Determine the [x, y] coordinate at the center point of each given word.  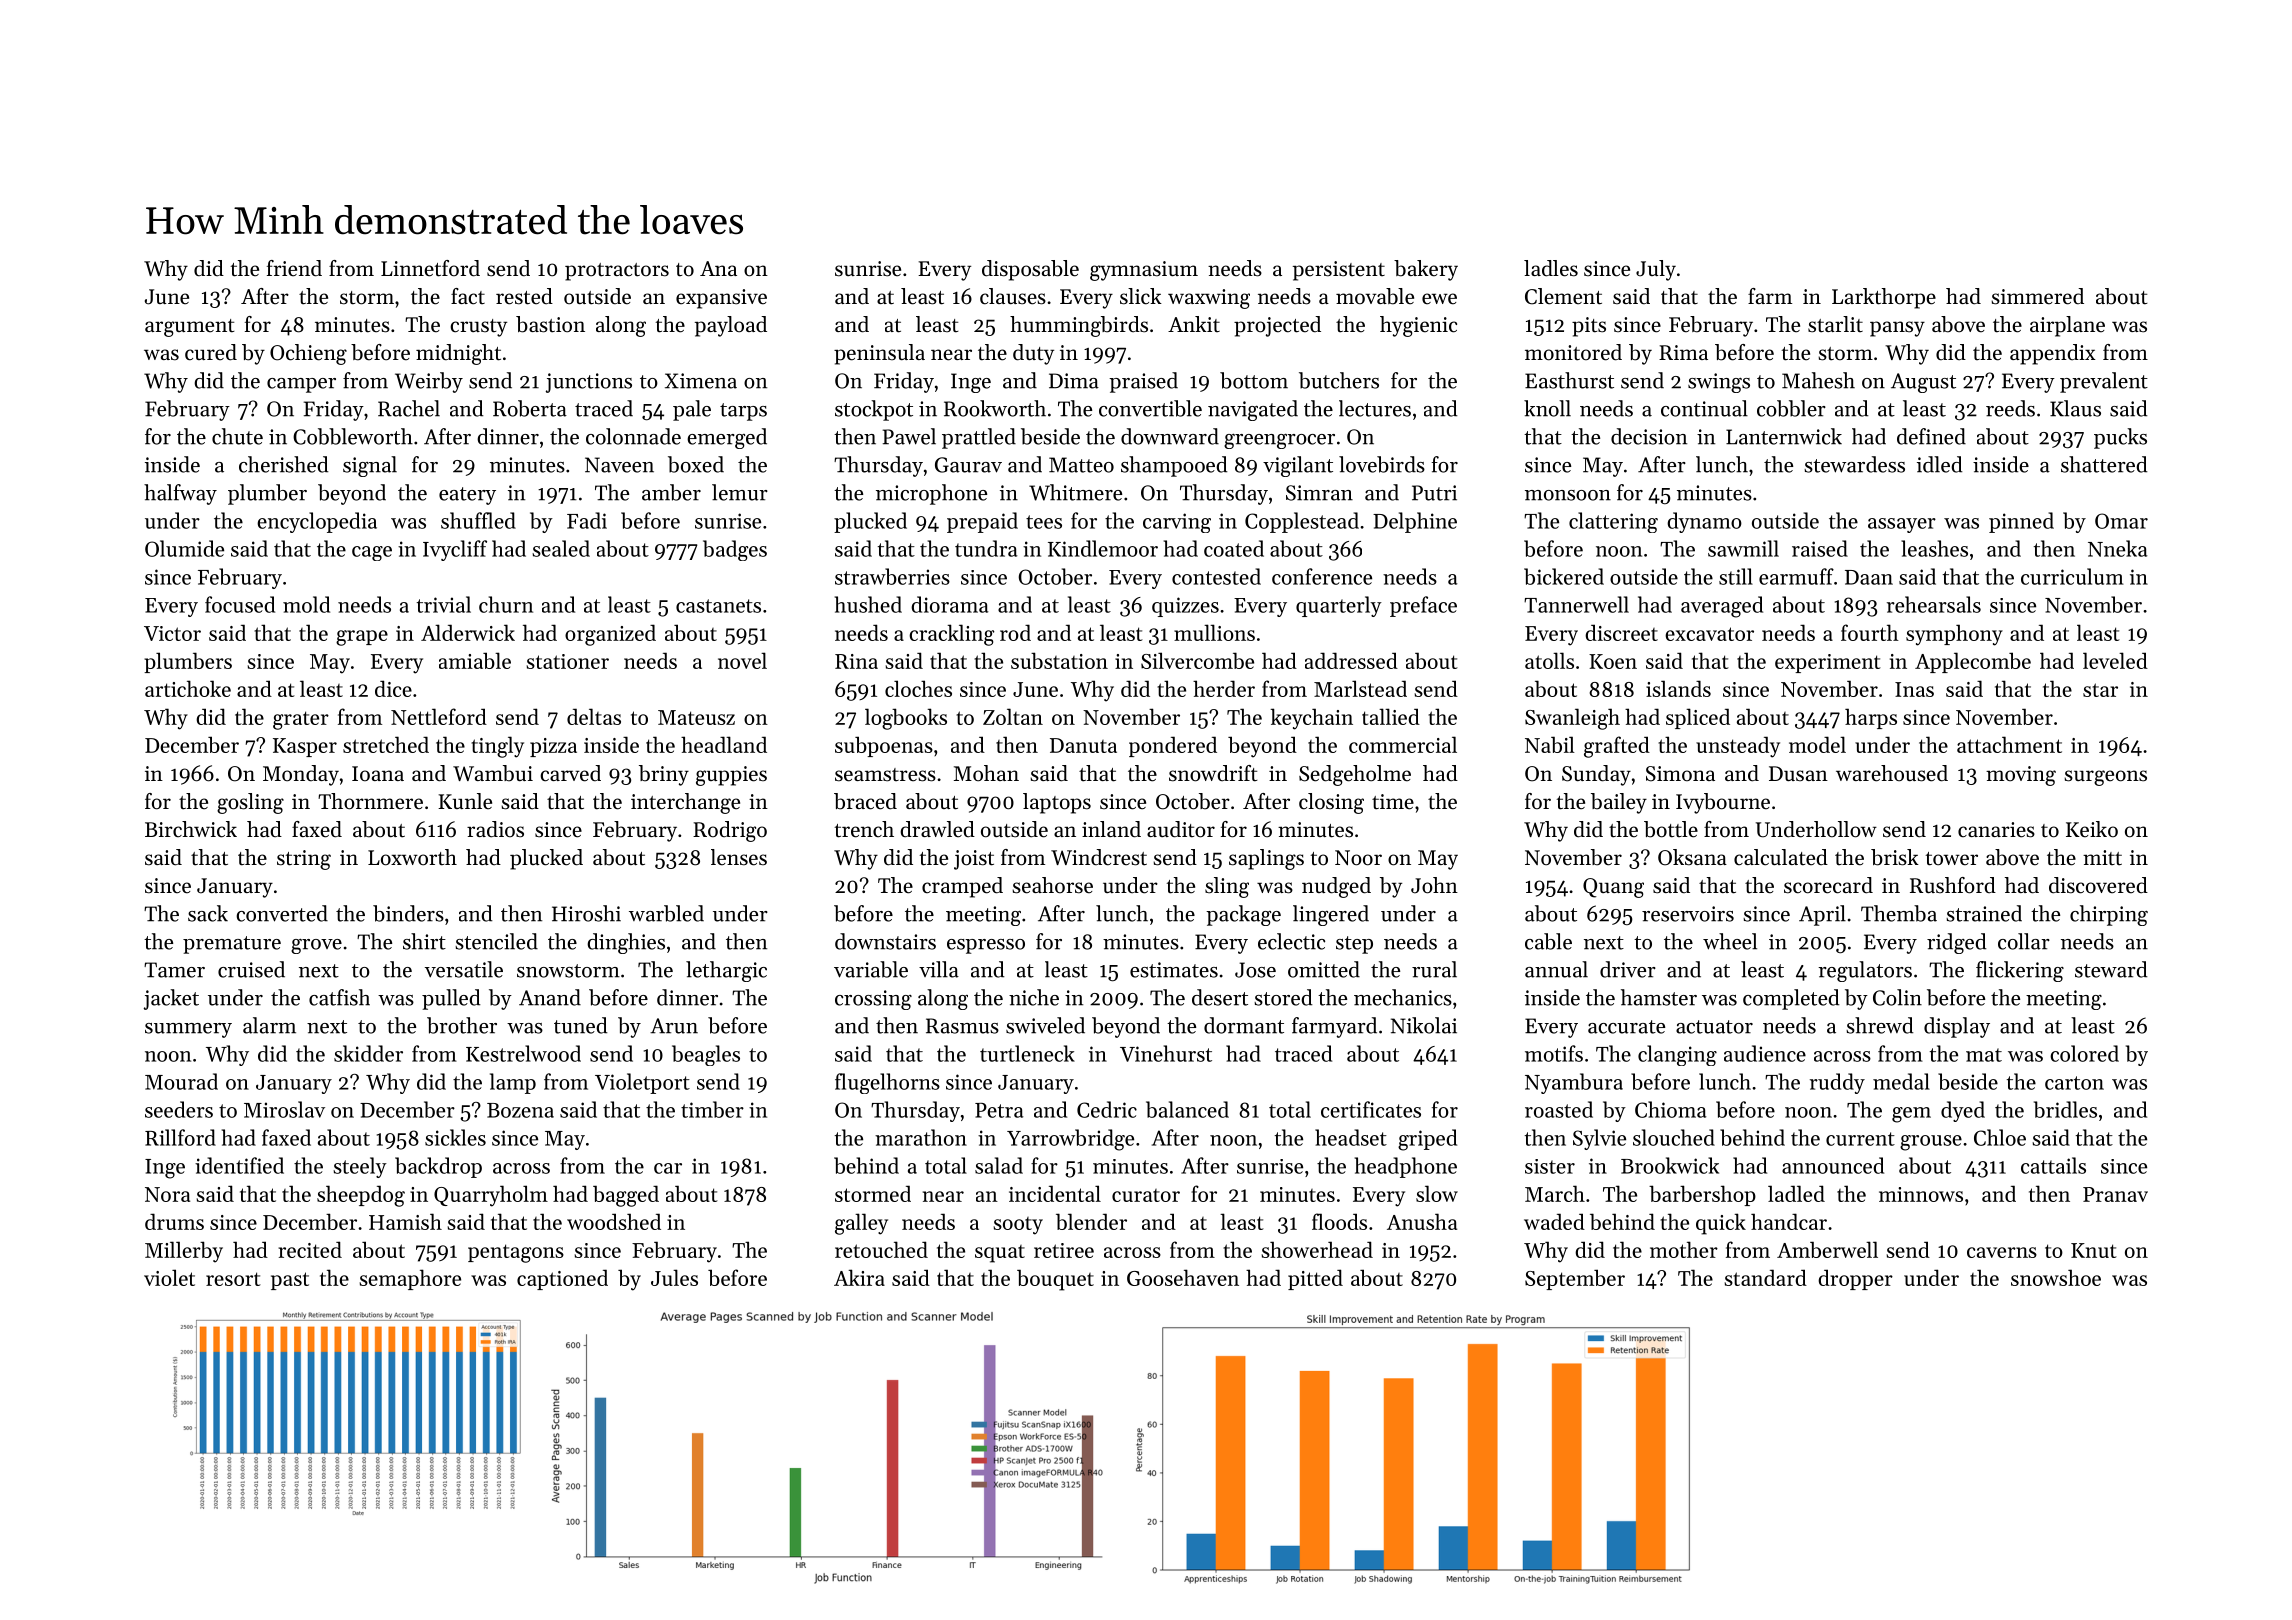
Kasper [305, 747]
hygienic [1418, 326]
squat [1000, 1254]
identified [239, 1165]
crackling [951, 635]
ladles [1551, 268]
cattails [2053, 1165]
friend [294, 268]
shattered [2104, 464]
